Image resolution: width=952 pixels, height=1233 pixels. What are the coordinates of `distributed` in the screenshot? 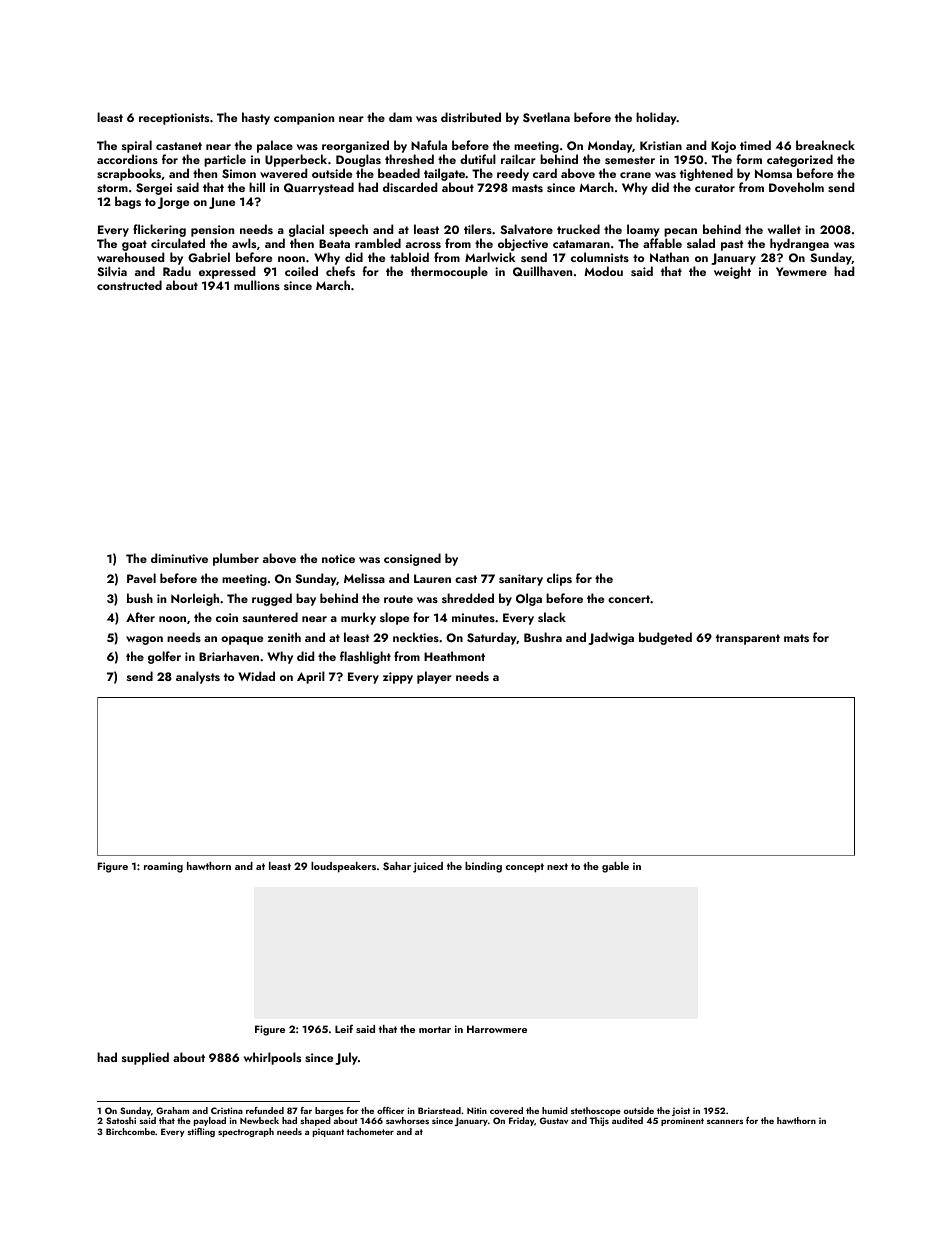 It's located at (471, 117).
